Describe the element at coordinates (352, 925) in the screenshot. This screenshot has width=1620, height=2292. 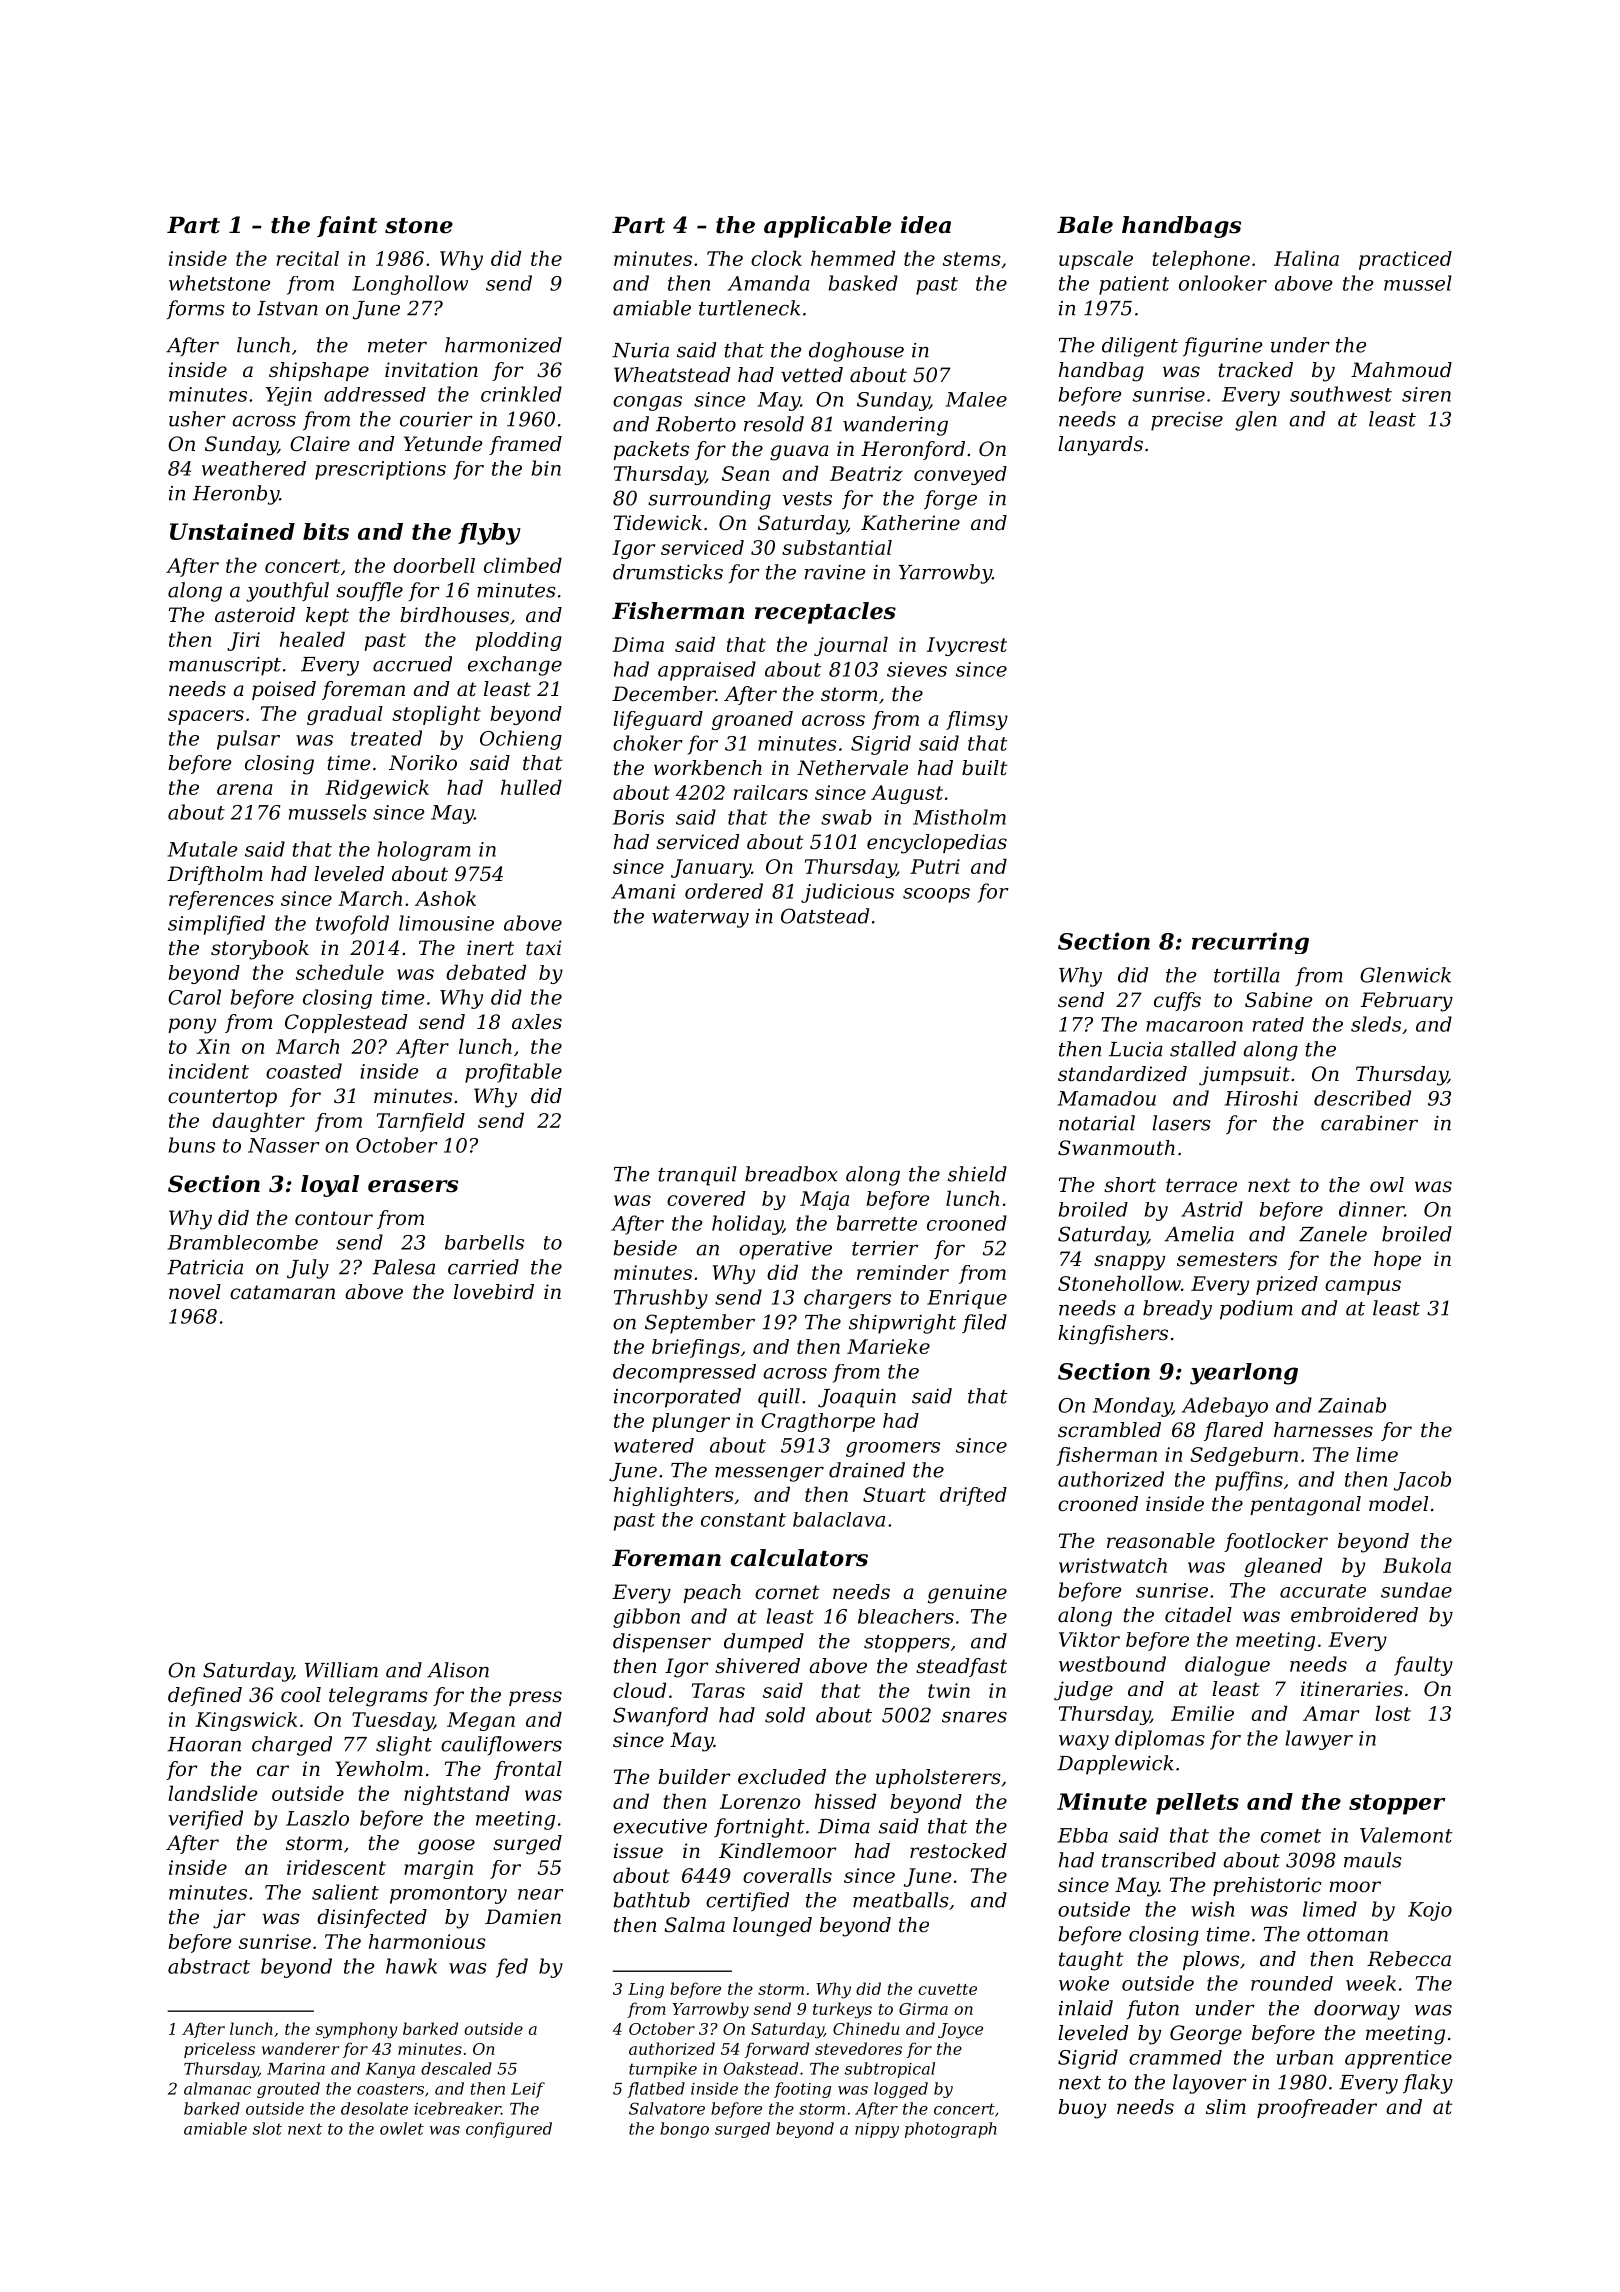
I see `twofold` at that location.
